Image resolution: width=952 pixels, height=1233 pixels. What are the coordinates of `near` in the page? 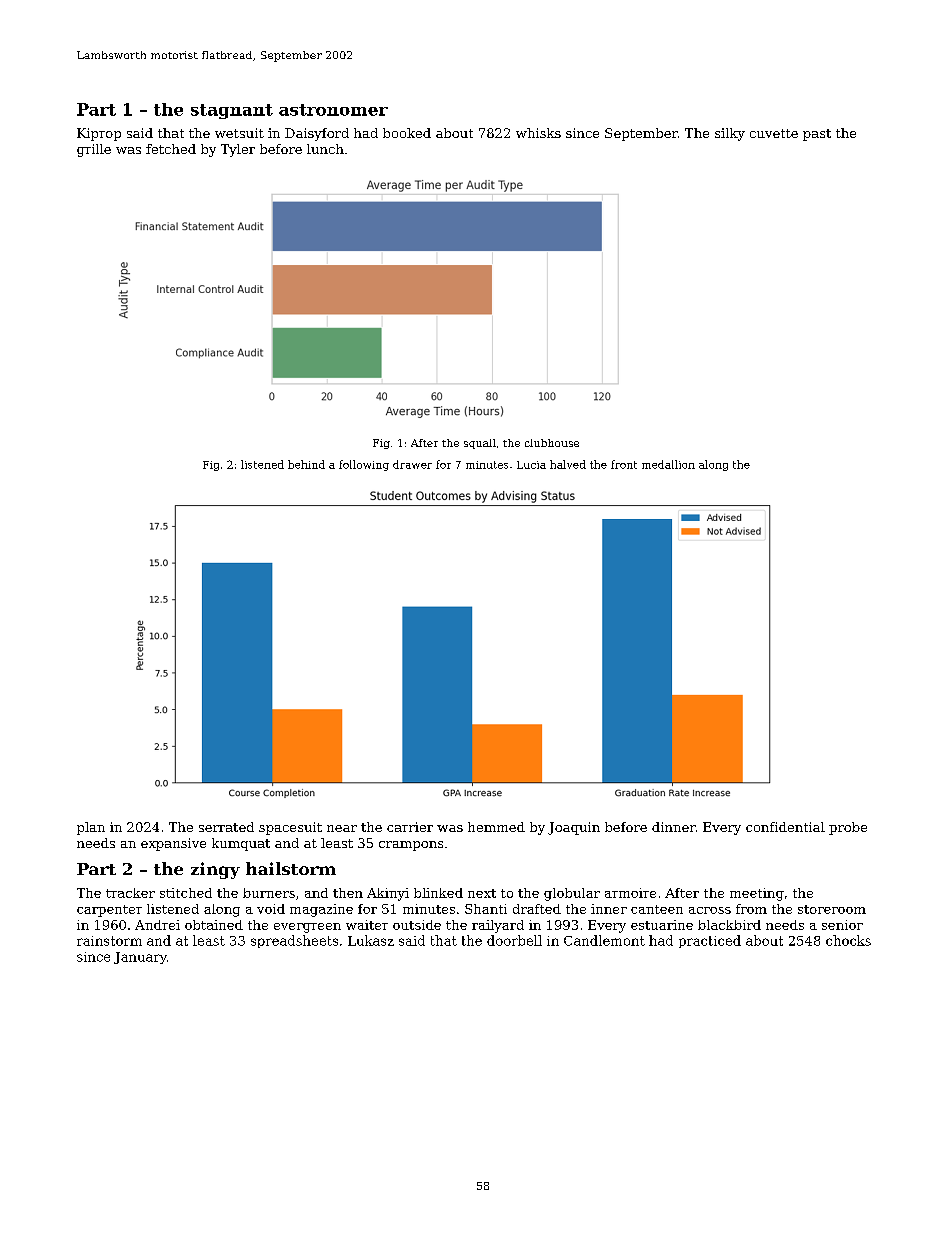 It's located at (342, 828).
